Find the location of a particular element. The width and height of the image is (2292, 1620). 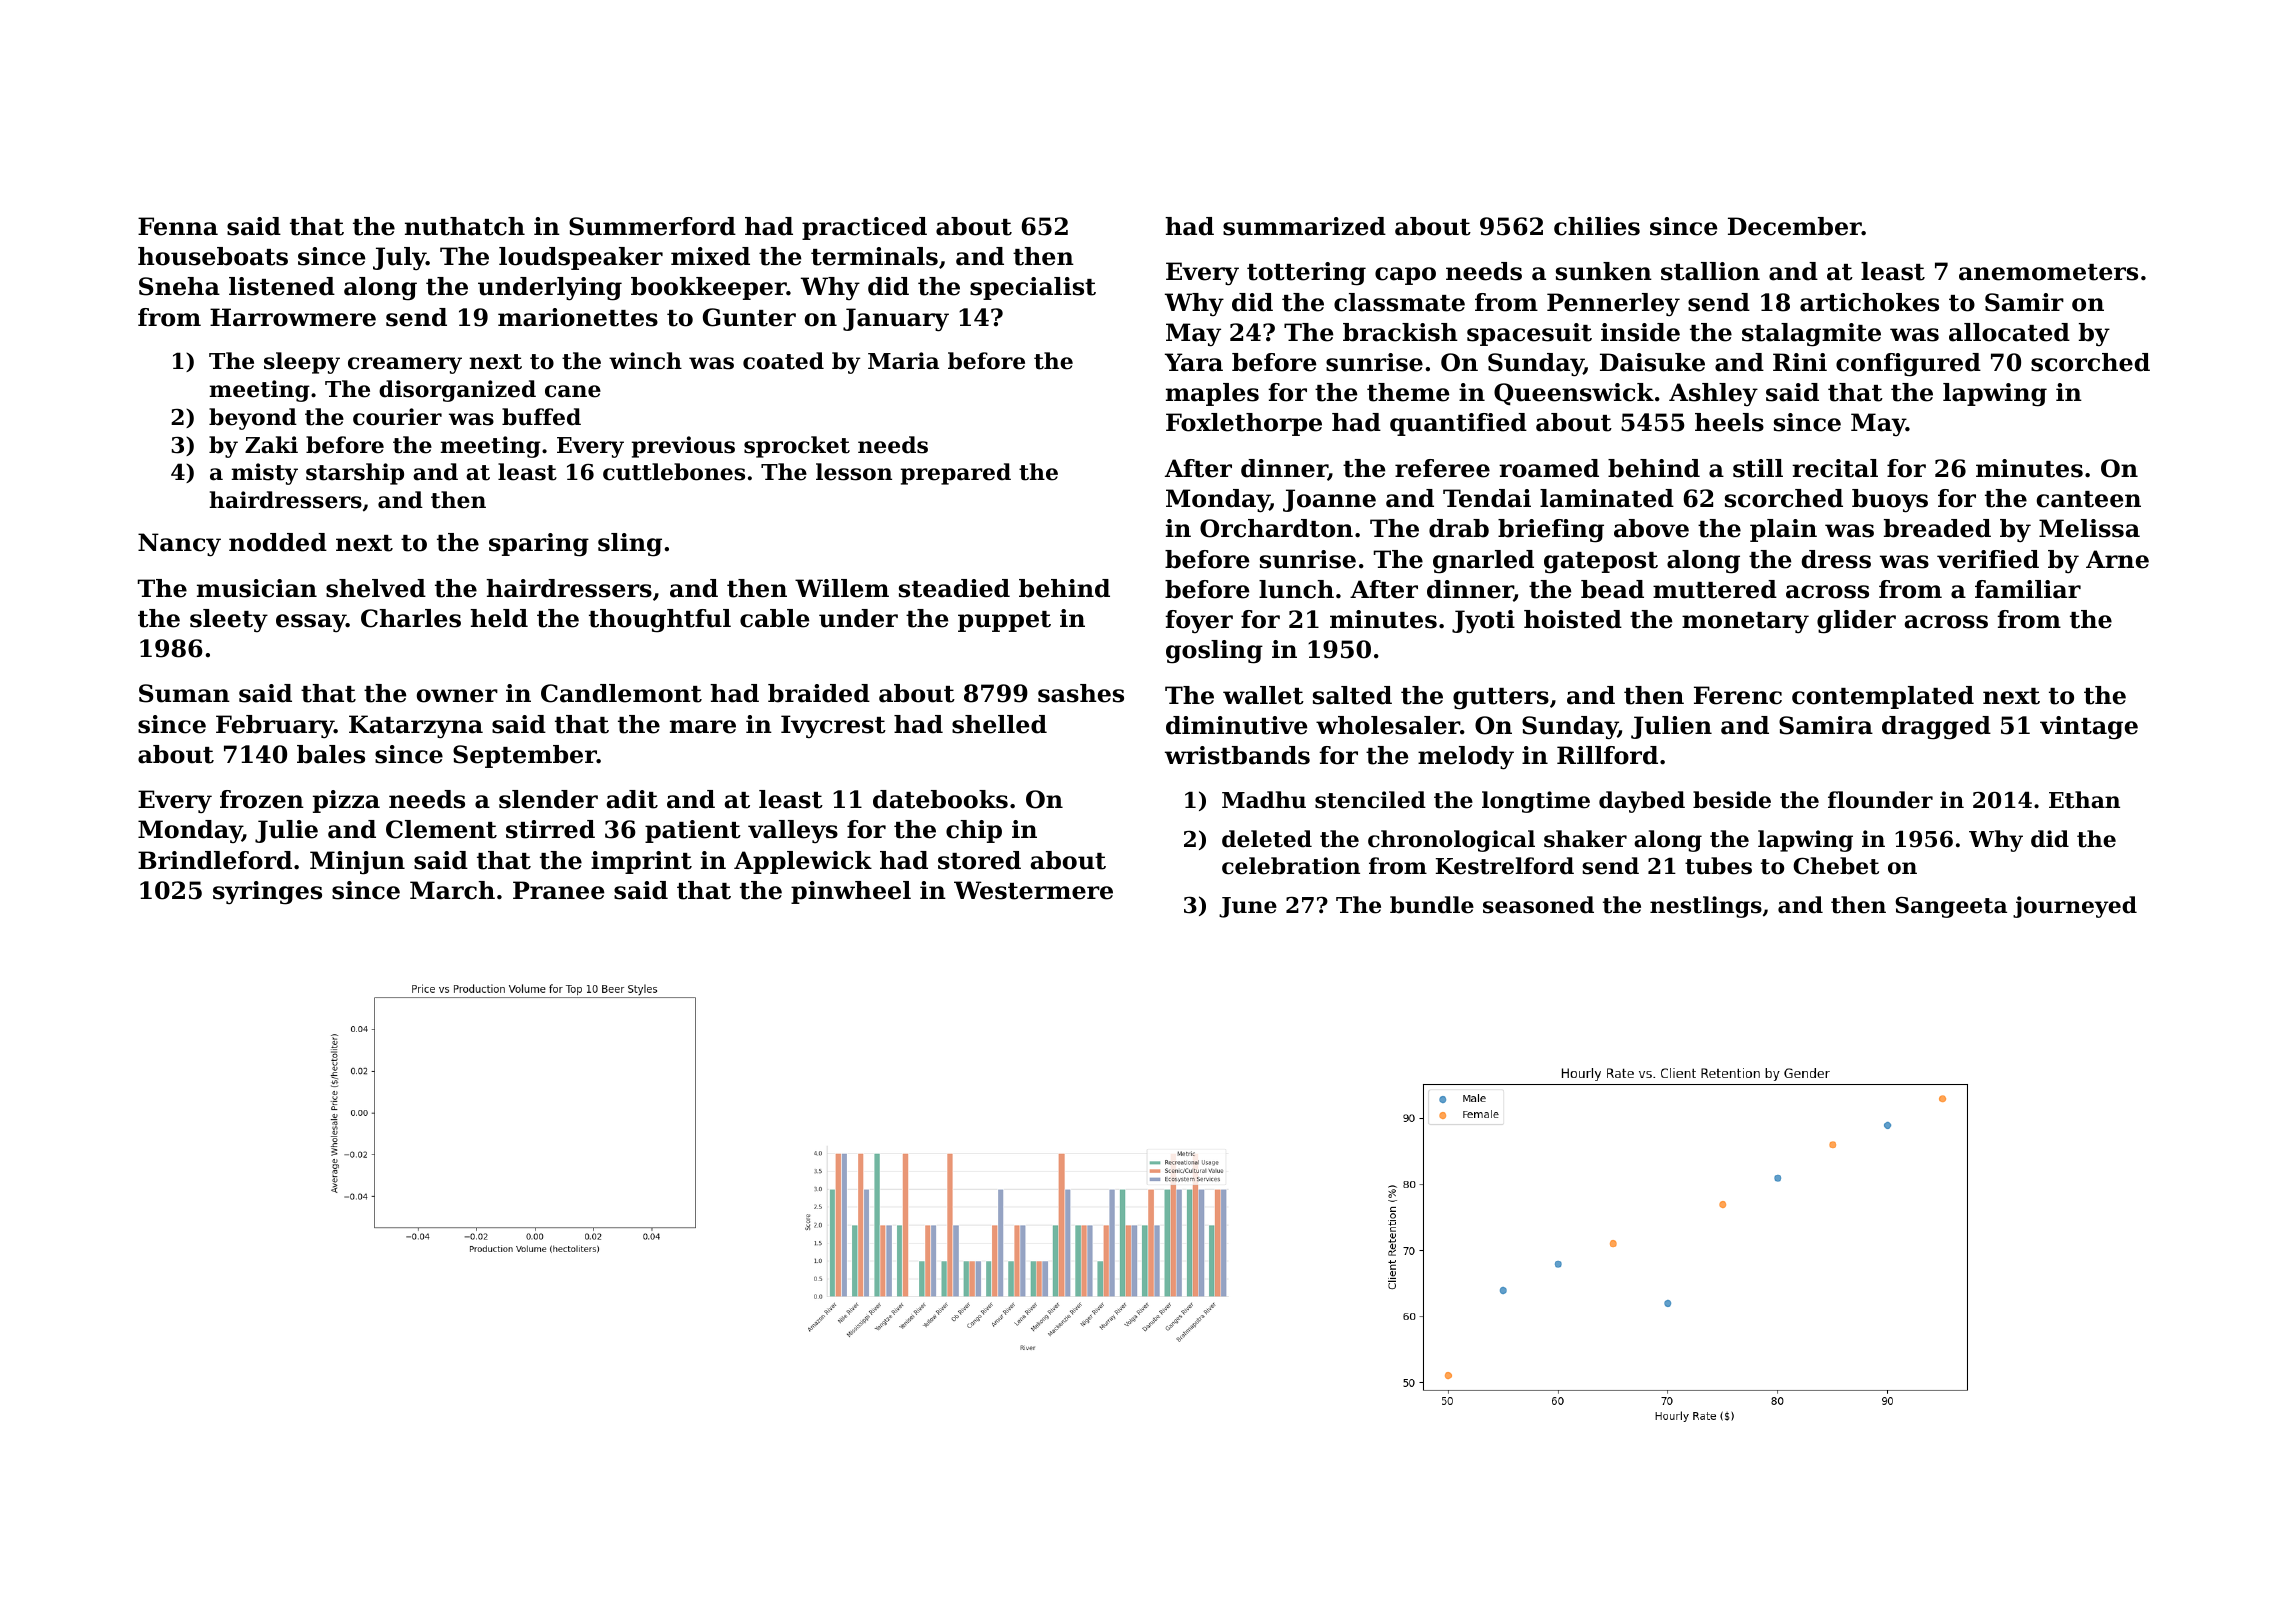

Summerford is located at coordinates (652, 226).
